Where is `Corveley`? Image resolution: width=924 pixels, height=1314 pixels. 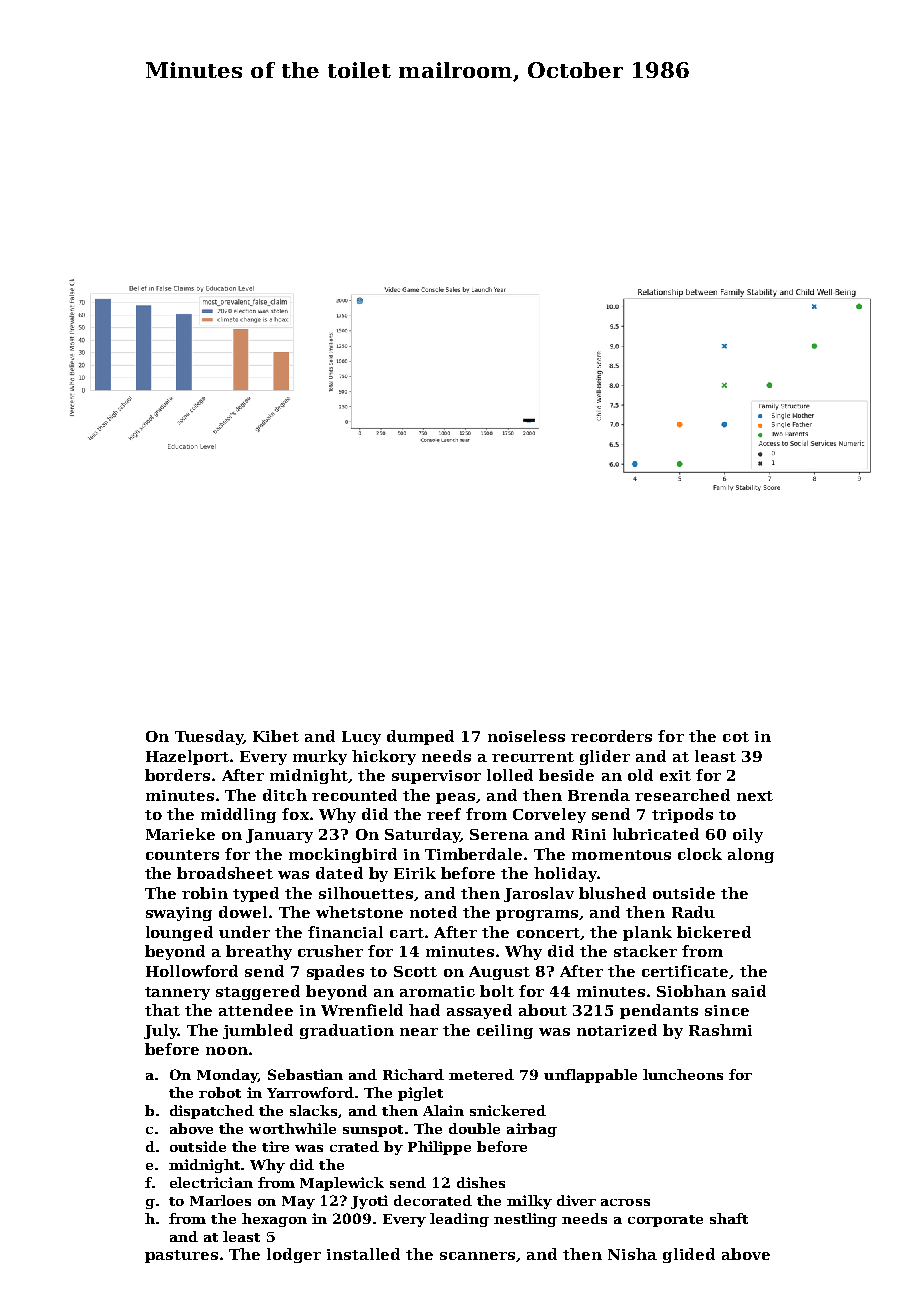
Corveley is located at coordinates (549, 815).
